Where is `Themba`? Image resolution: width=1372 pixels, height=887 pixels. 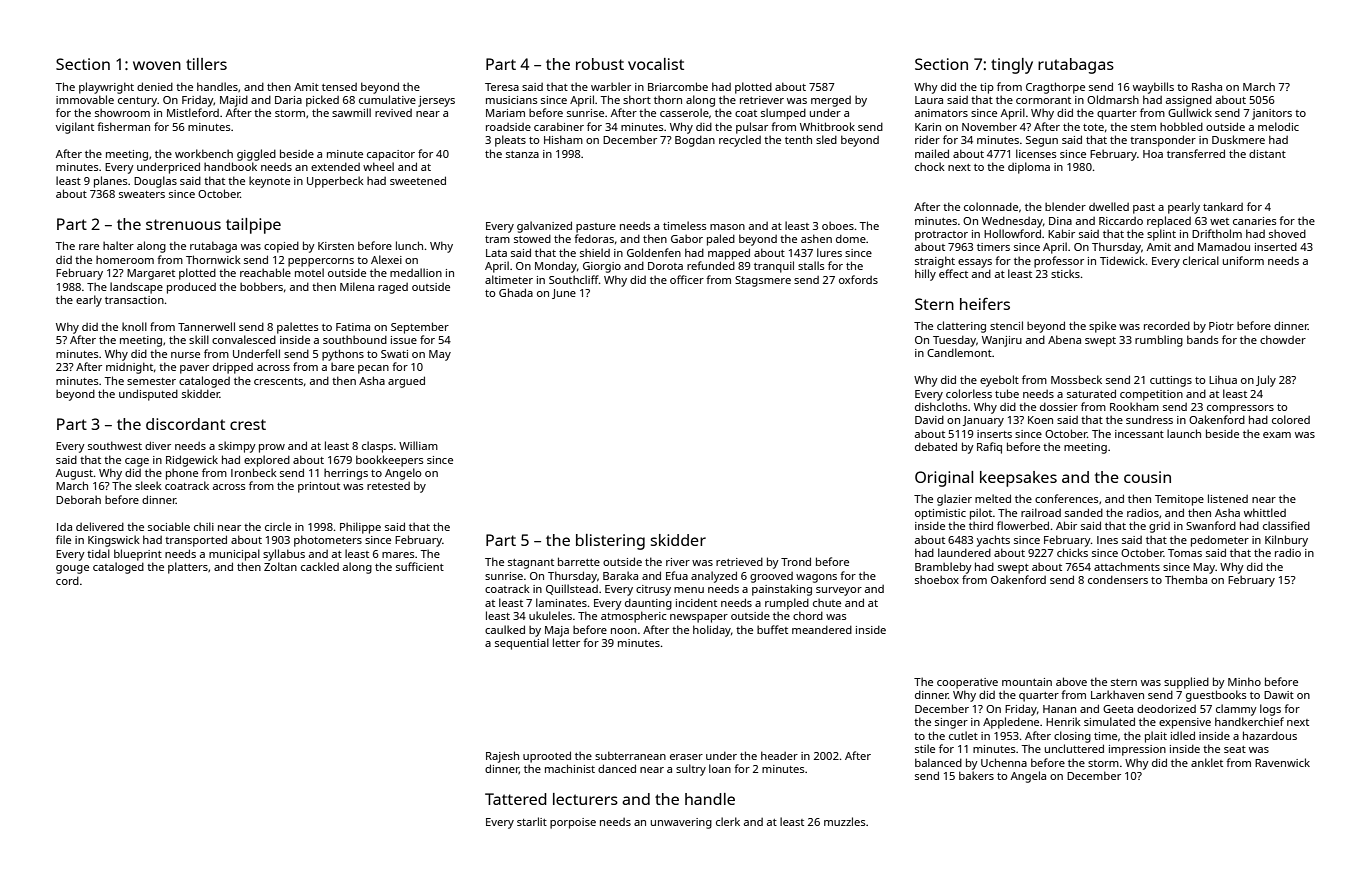 Themba is located at coordinates (1186, 579).
